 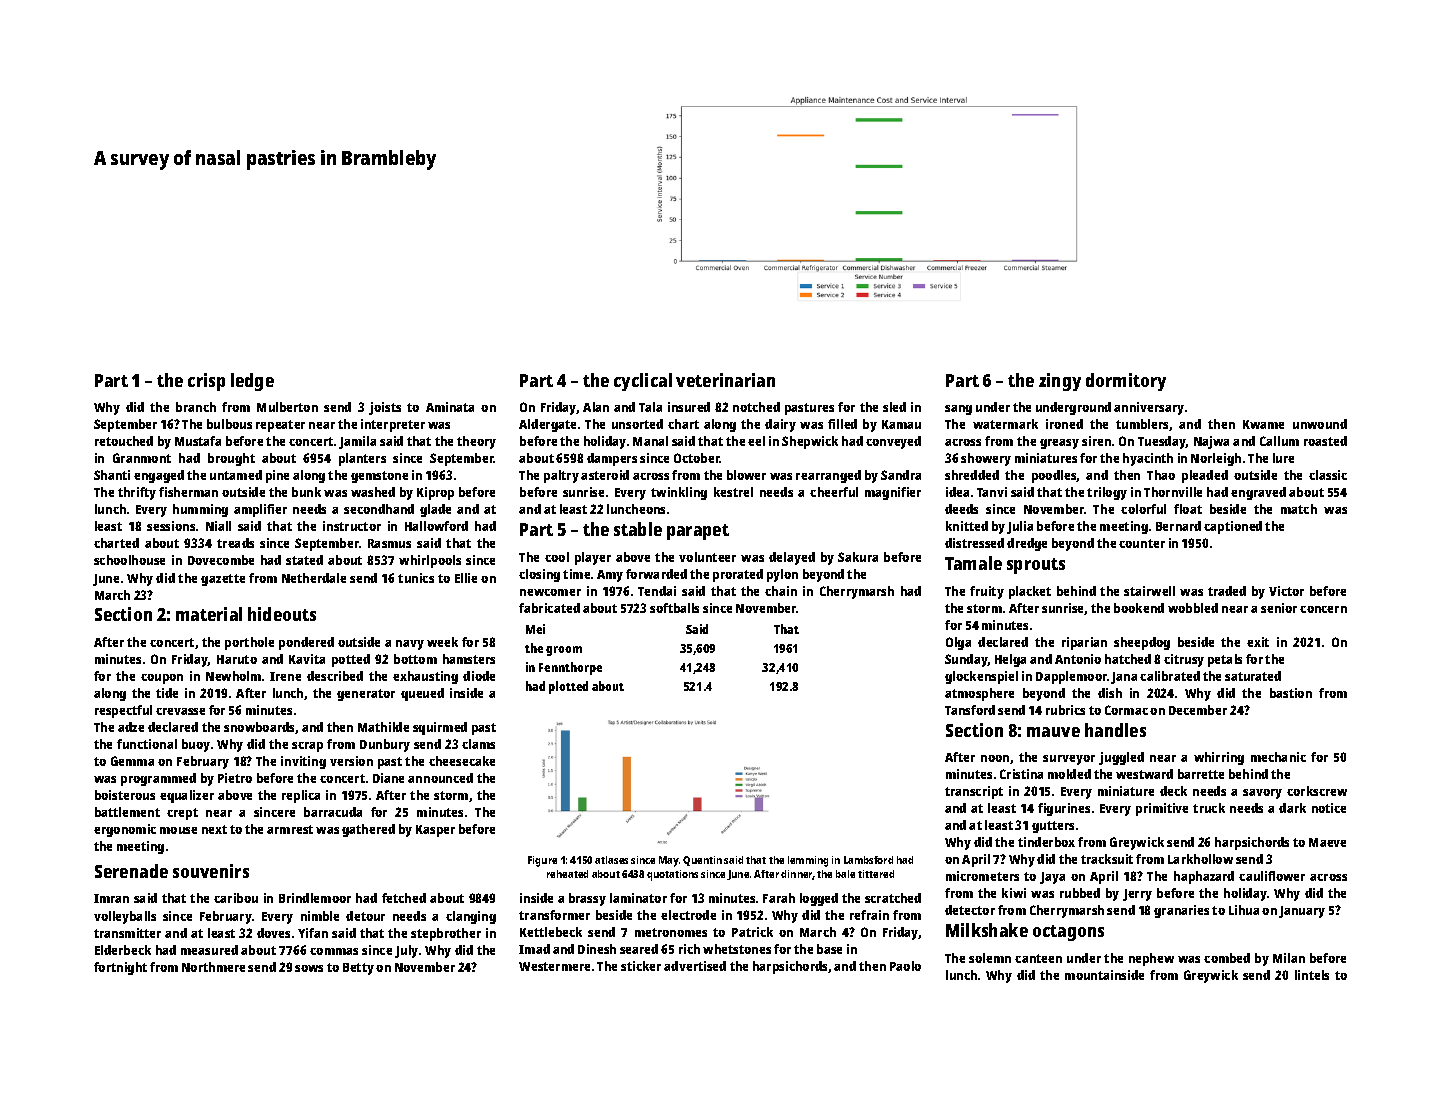 What do you see at coordinates (905, 966) in the document?
I see `Paolo` at bounding box center [905, 966].
